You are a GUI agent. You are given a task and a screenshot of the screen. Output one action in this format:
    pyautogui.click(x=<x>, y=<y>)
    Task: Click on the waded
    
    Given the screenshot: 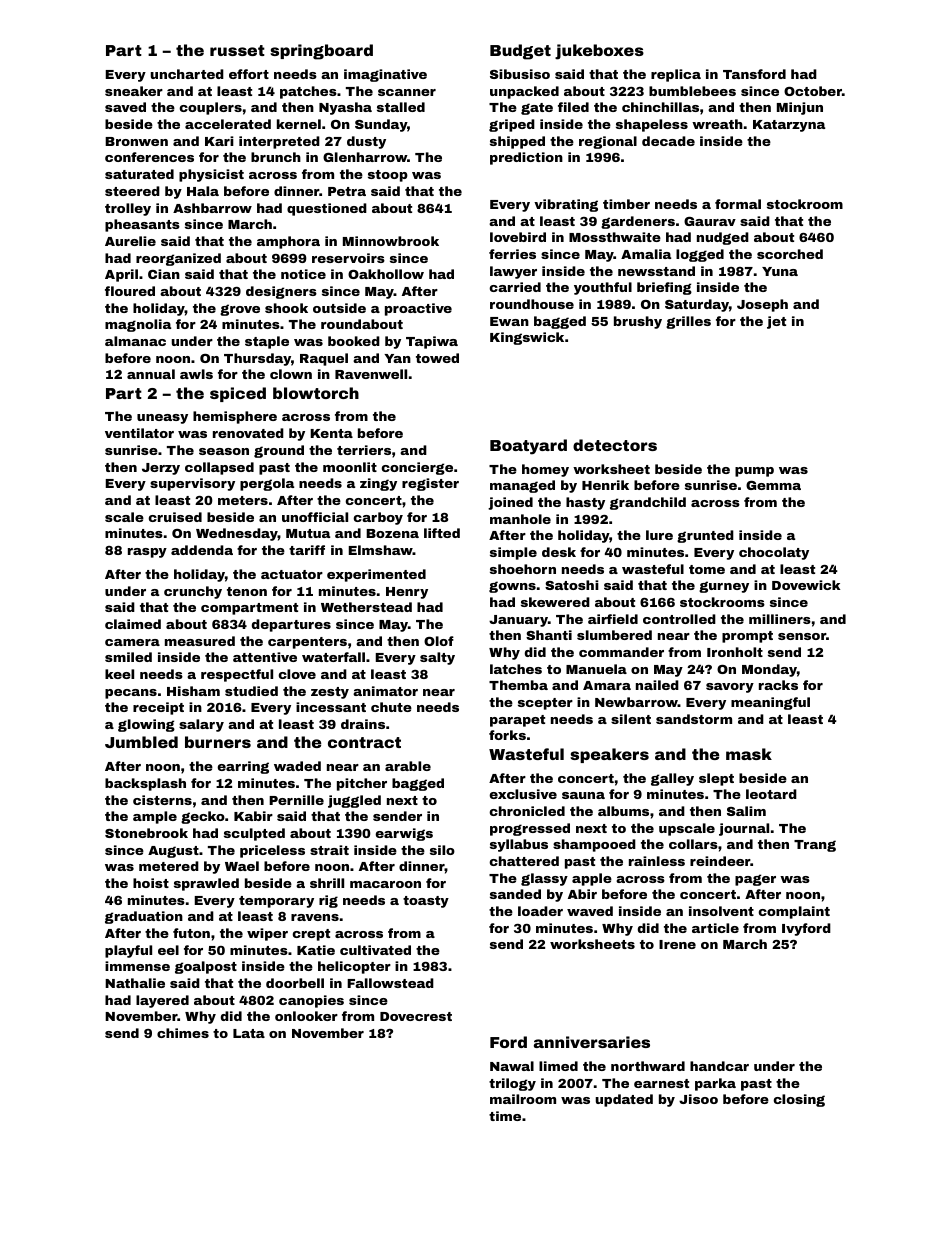 What is the action you would take?
    pyautogui.click(x=297, y=766)
